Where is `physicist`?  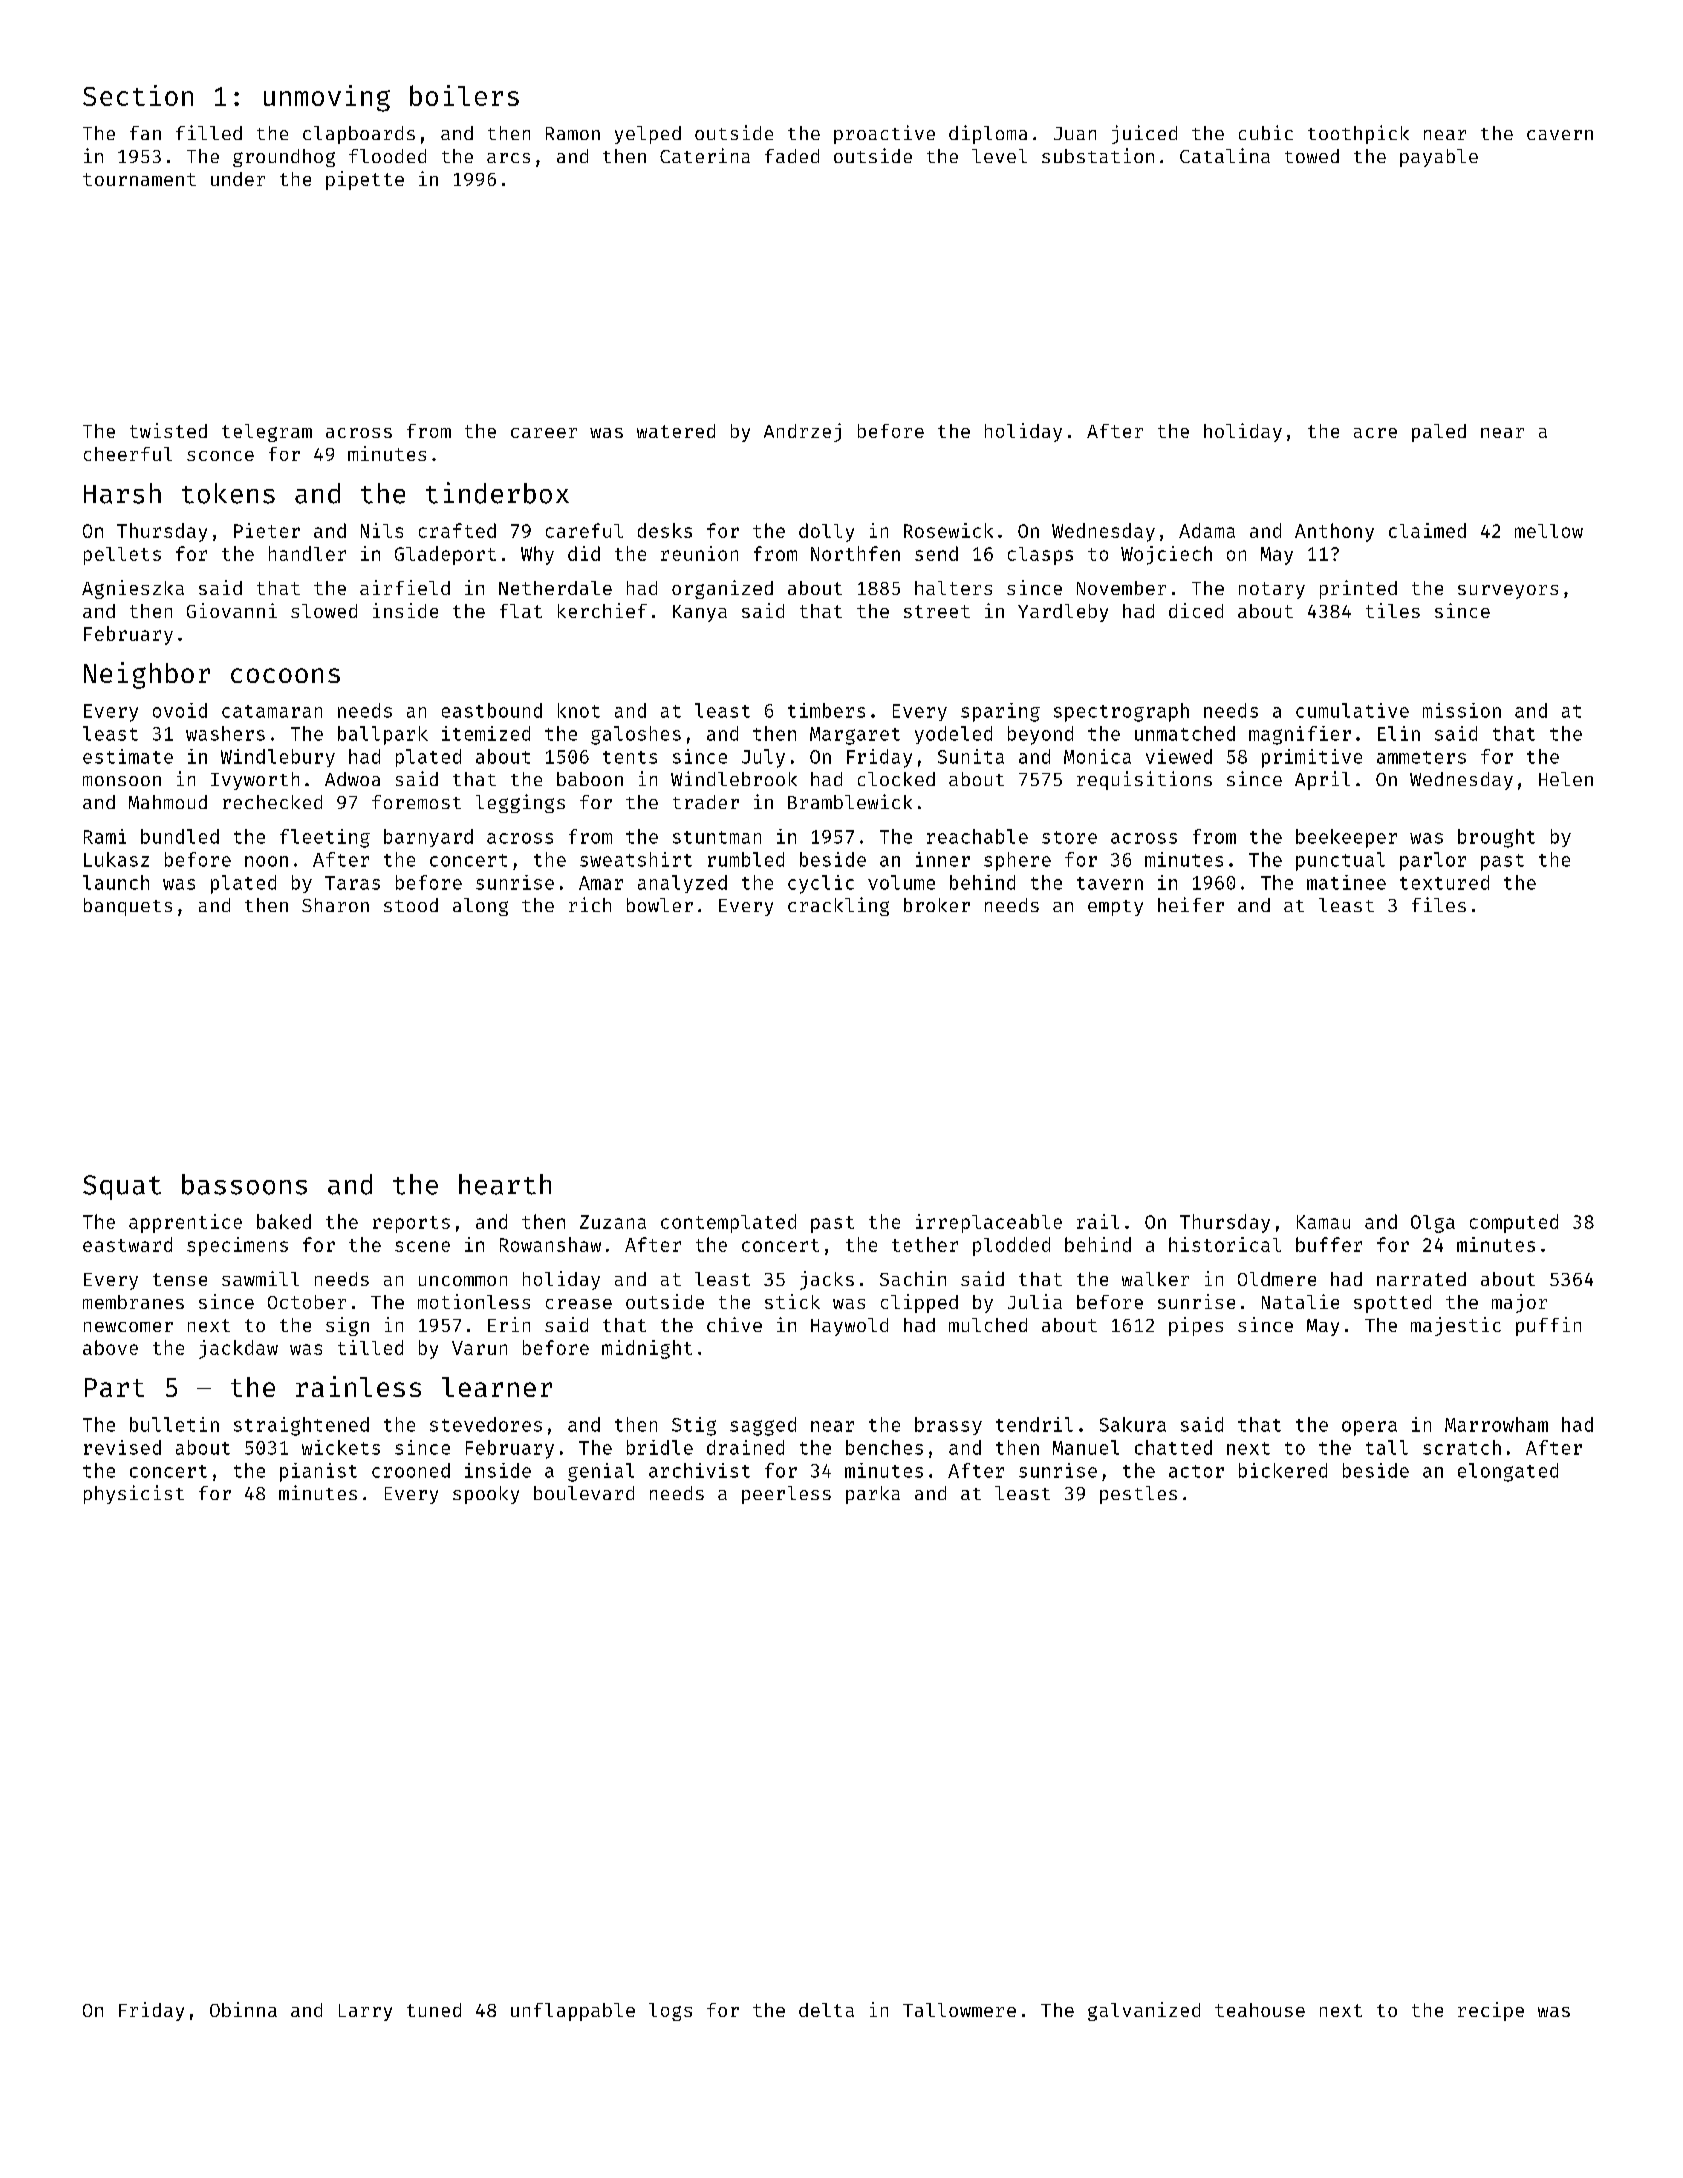 physicist is located at coordinates (134, 1494).
